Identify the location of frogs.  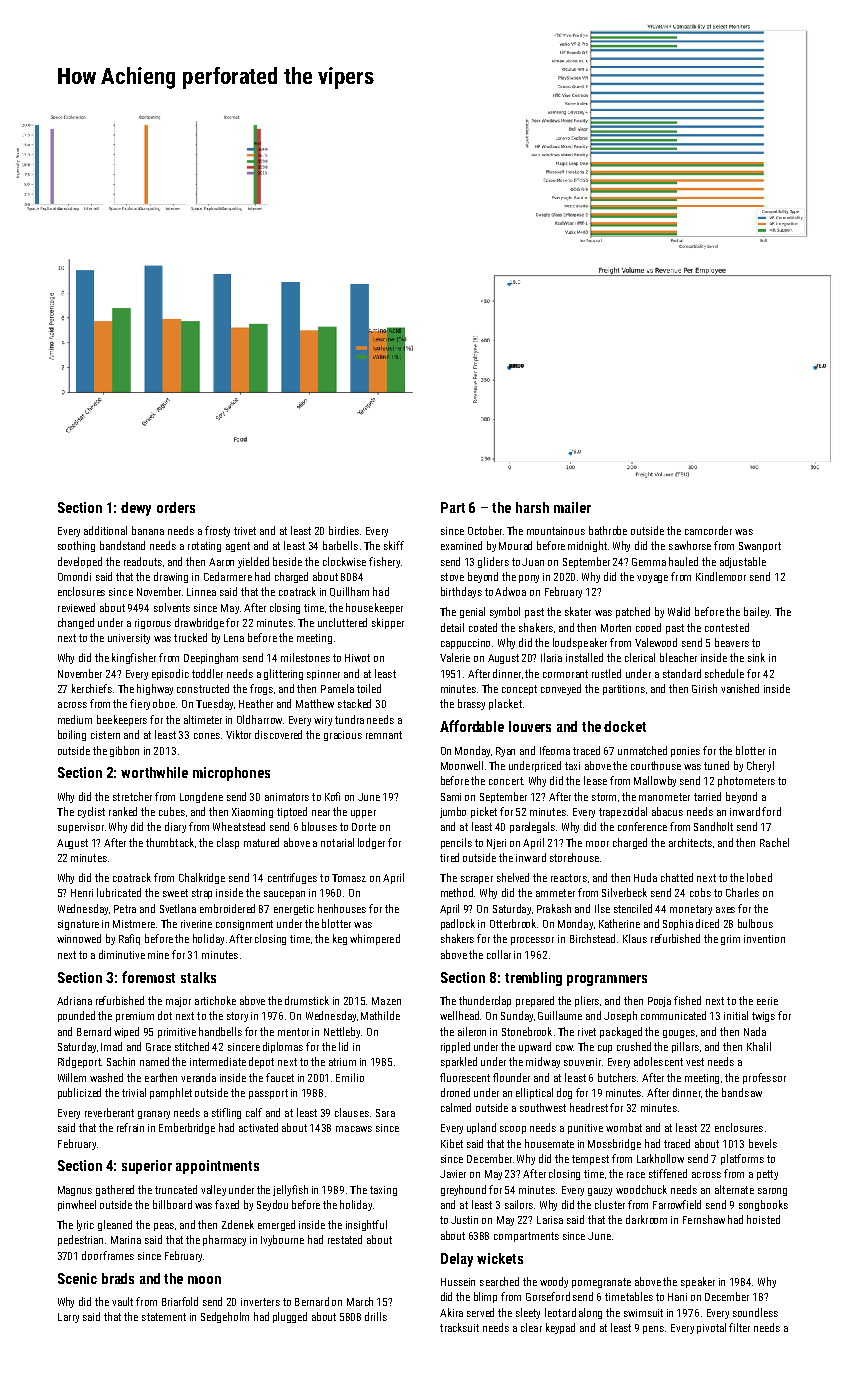
(261, 689).
